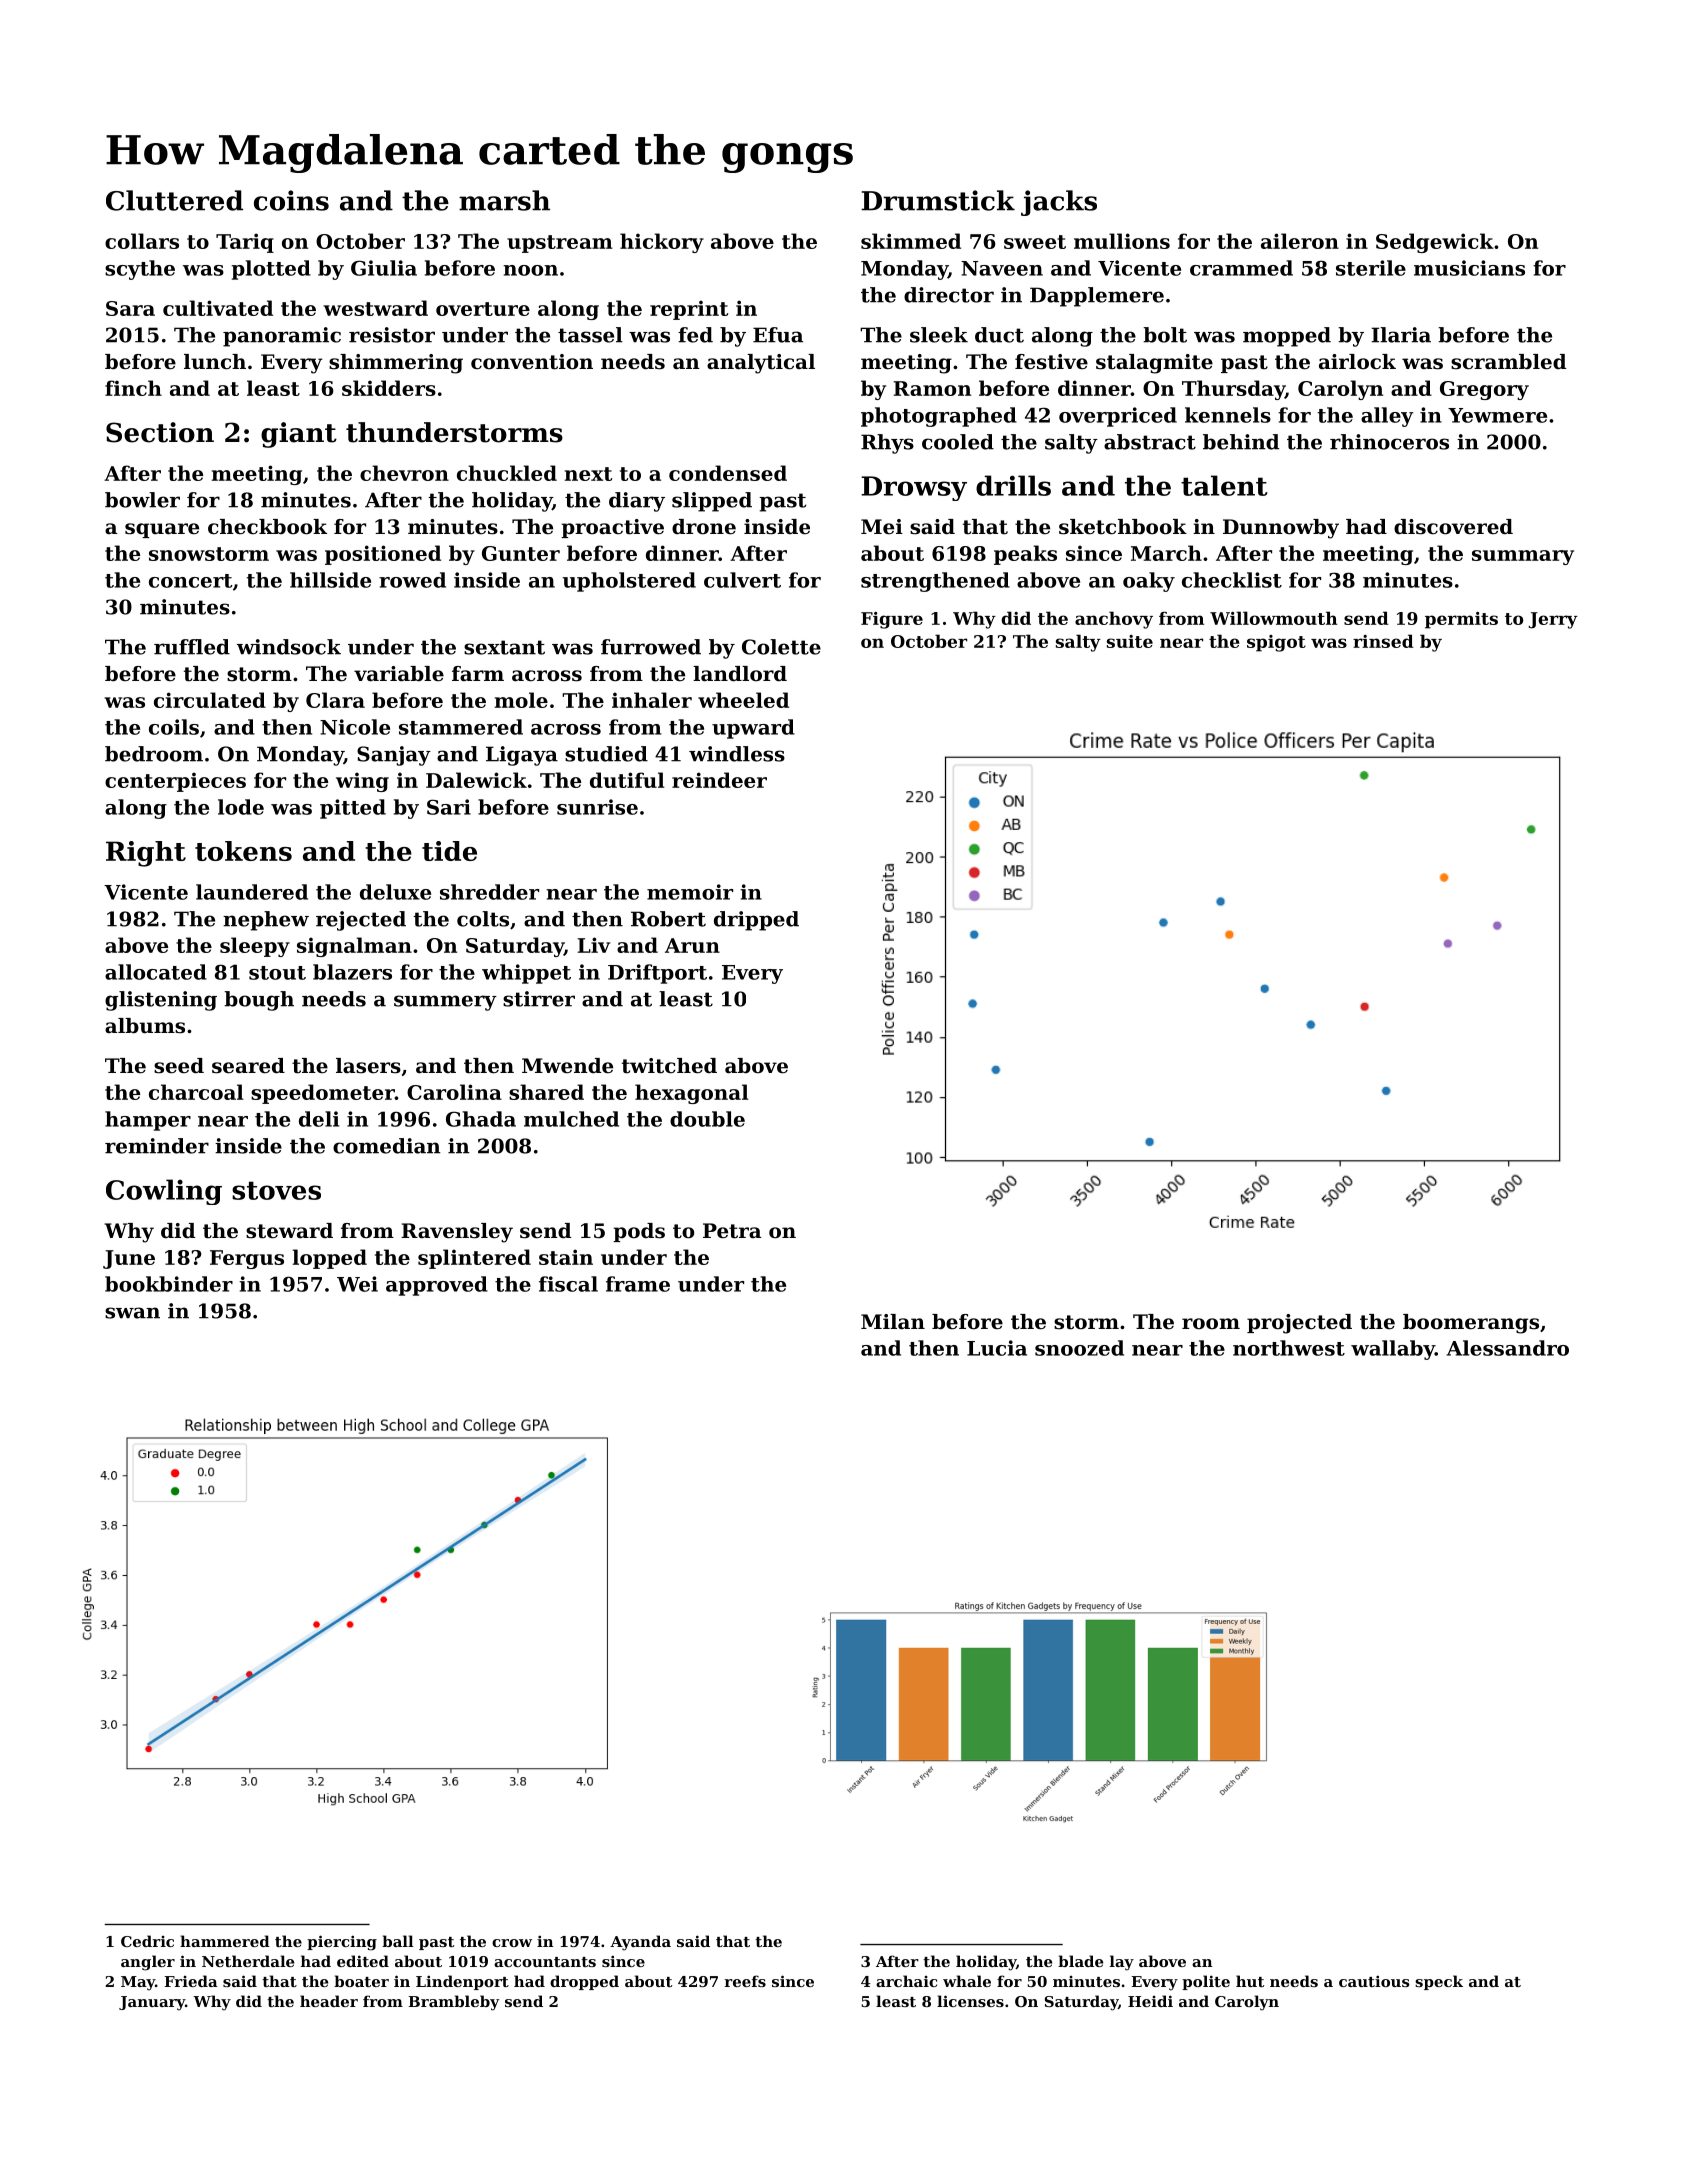 The height and width of the screenshot is (2178, 1683). I want to click on Sedgewick, so click(1435, 243).
